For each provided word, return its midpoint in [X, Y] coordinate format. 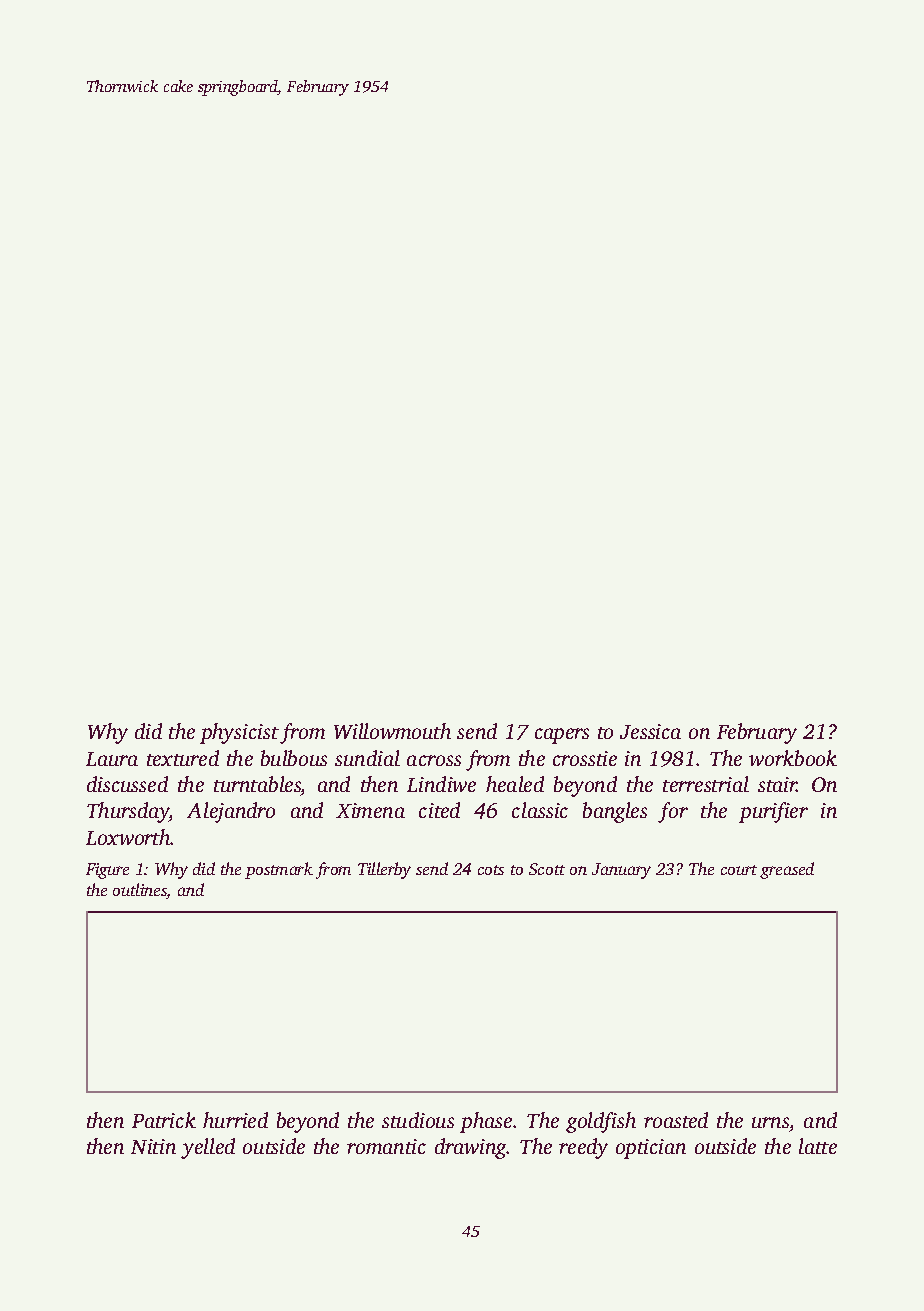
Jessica [650, 731]
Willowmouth [392, 731]
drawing [471, 1148]
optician [651, 1149]
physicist [239, 733]
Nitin [153, 1146]
